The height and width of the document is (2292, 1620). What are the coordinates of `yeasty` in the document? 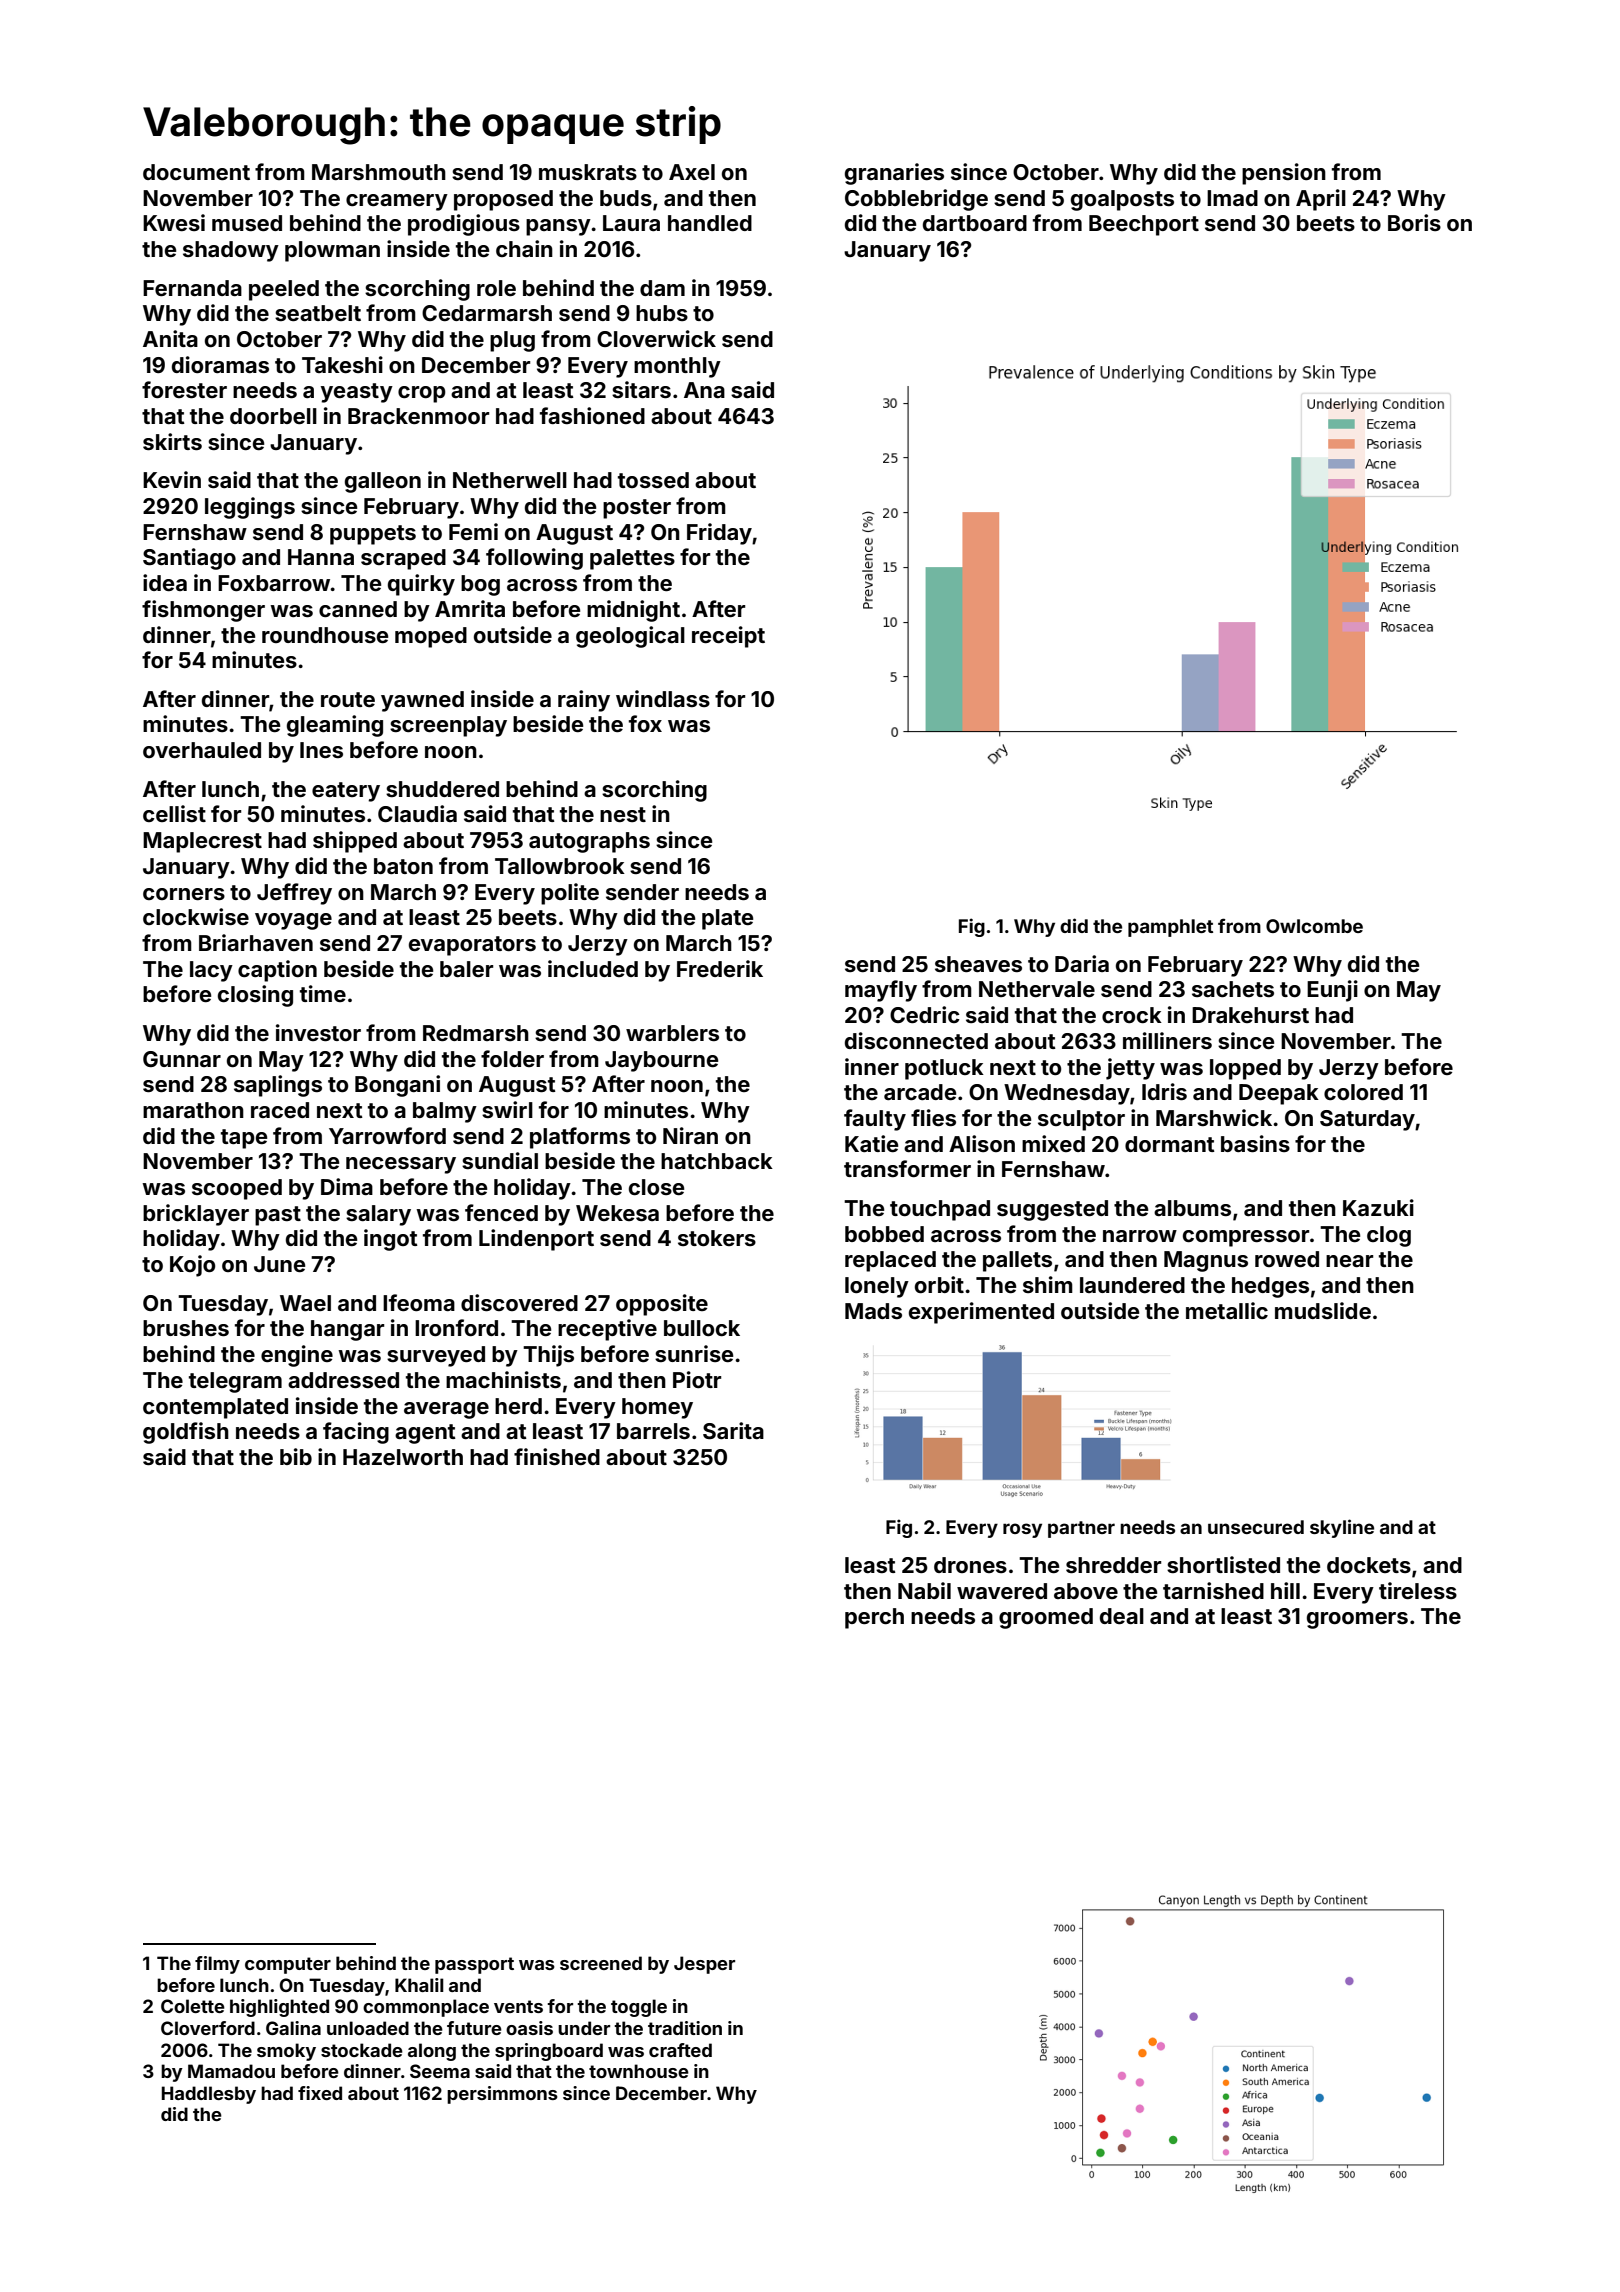 It's located at (357, 393).
